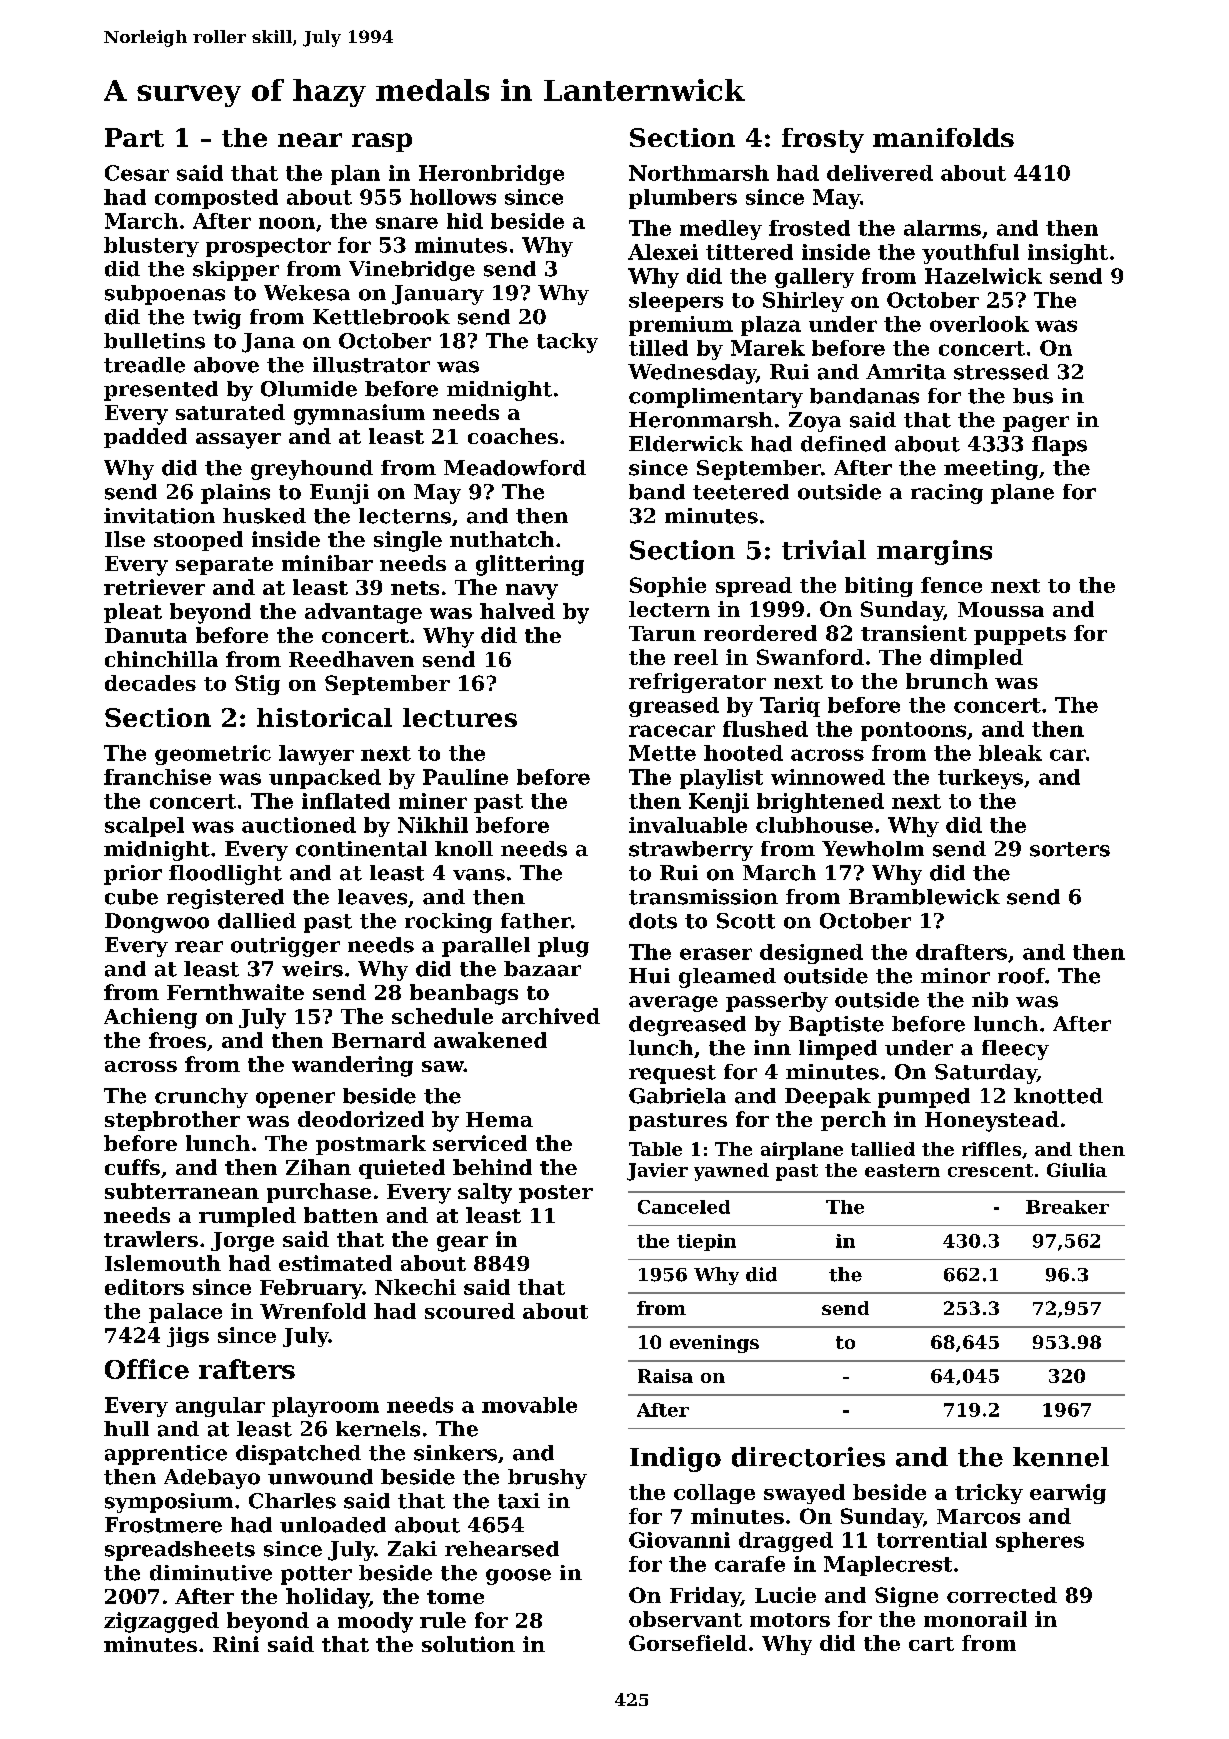  I want to click on invitation, so click(159, 516).
